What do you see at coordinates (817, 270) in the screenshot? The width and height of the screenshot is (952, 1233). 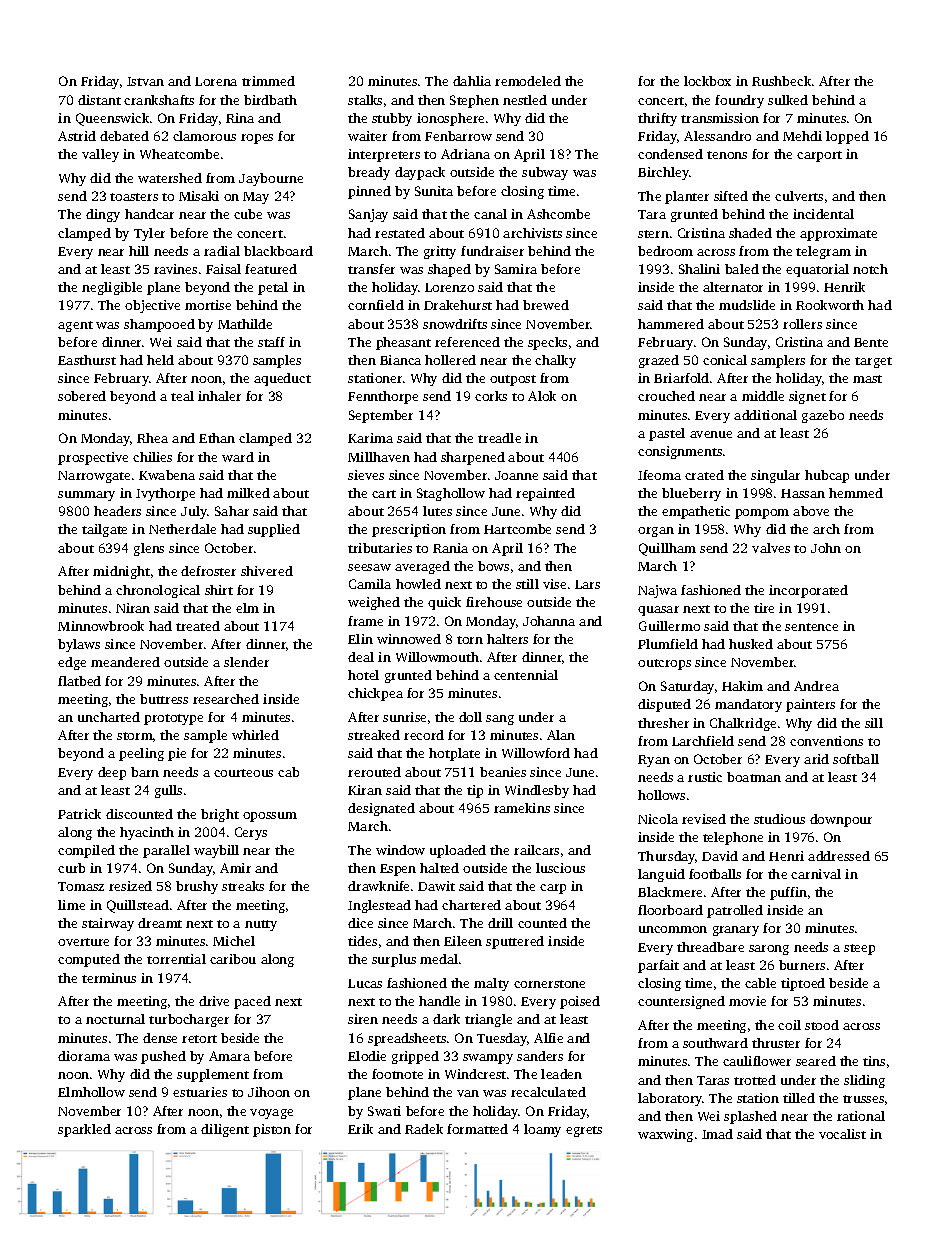 I see `equatorial` at bounding box center [817, 270].
